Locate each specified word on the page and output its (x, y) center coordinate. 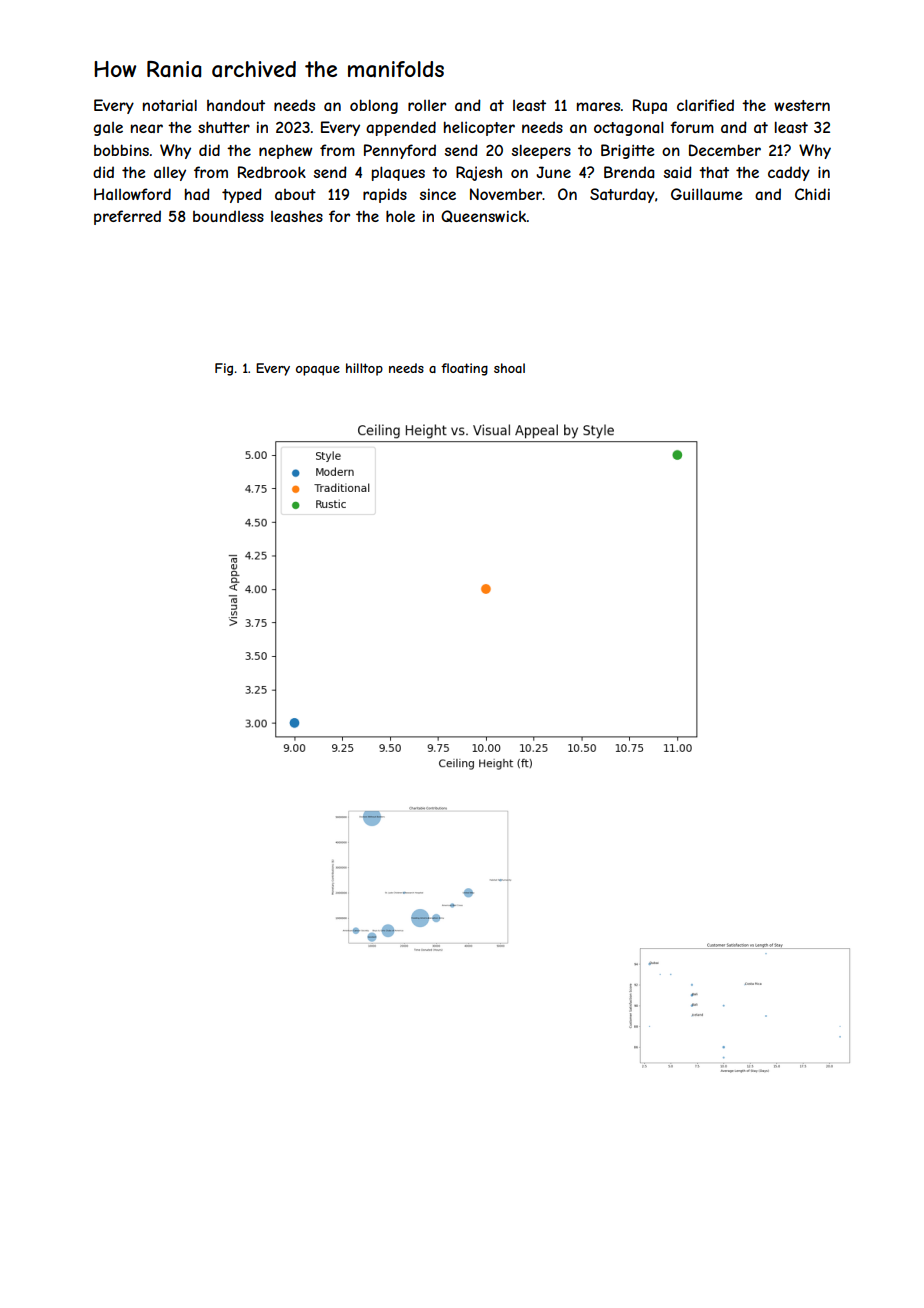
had (197, 194)
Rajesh (479, 173)
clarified (705, 105)
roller (427, 105)
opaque (318, 370)
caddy (789, 173)
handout (236, 105)
